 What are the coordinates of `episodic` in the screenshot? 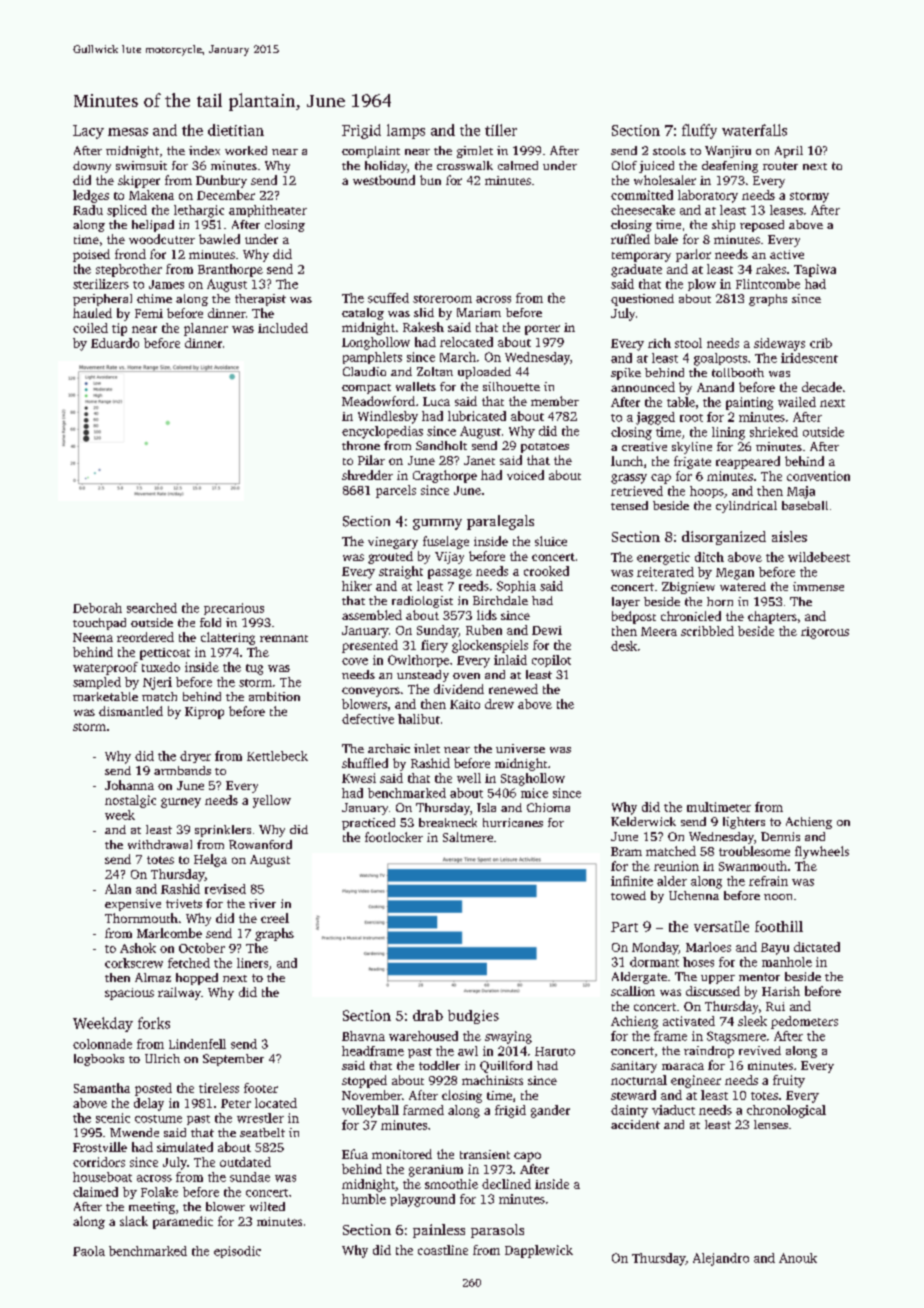 It's located at (237, 1252).
